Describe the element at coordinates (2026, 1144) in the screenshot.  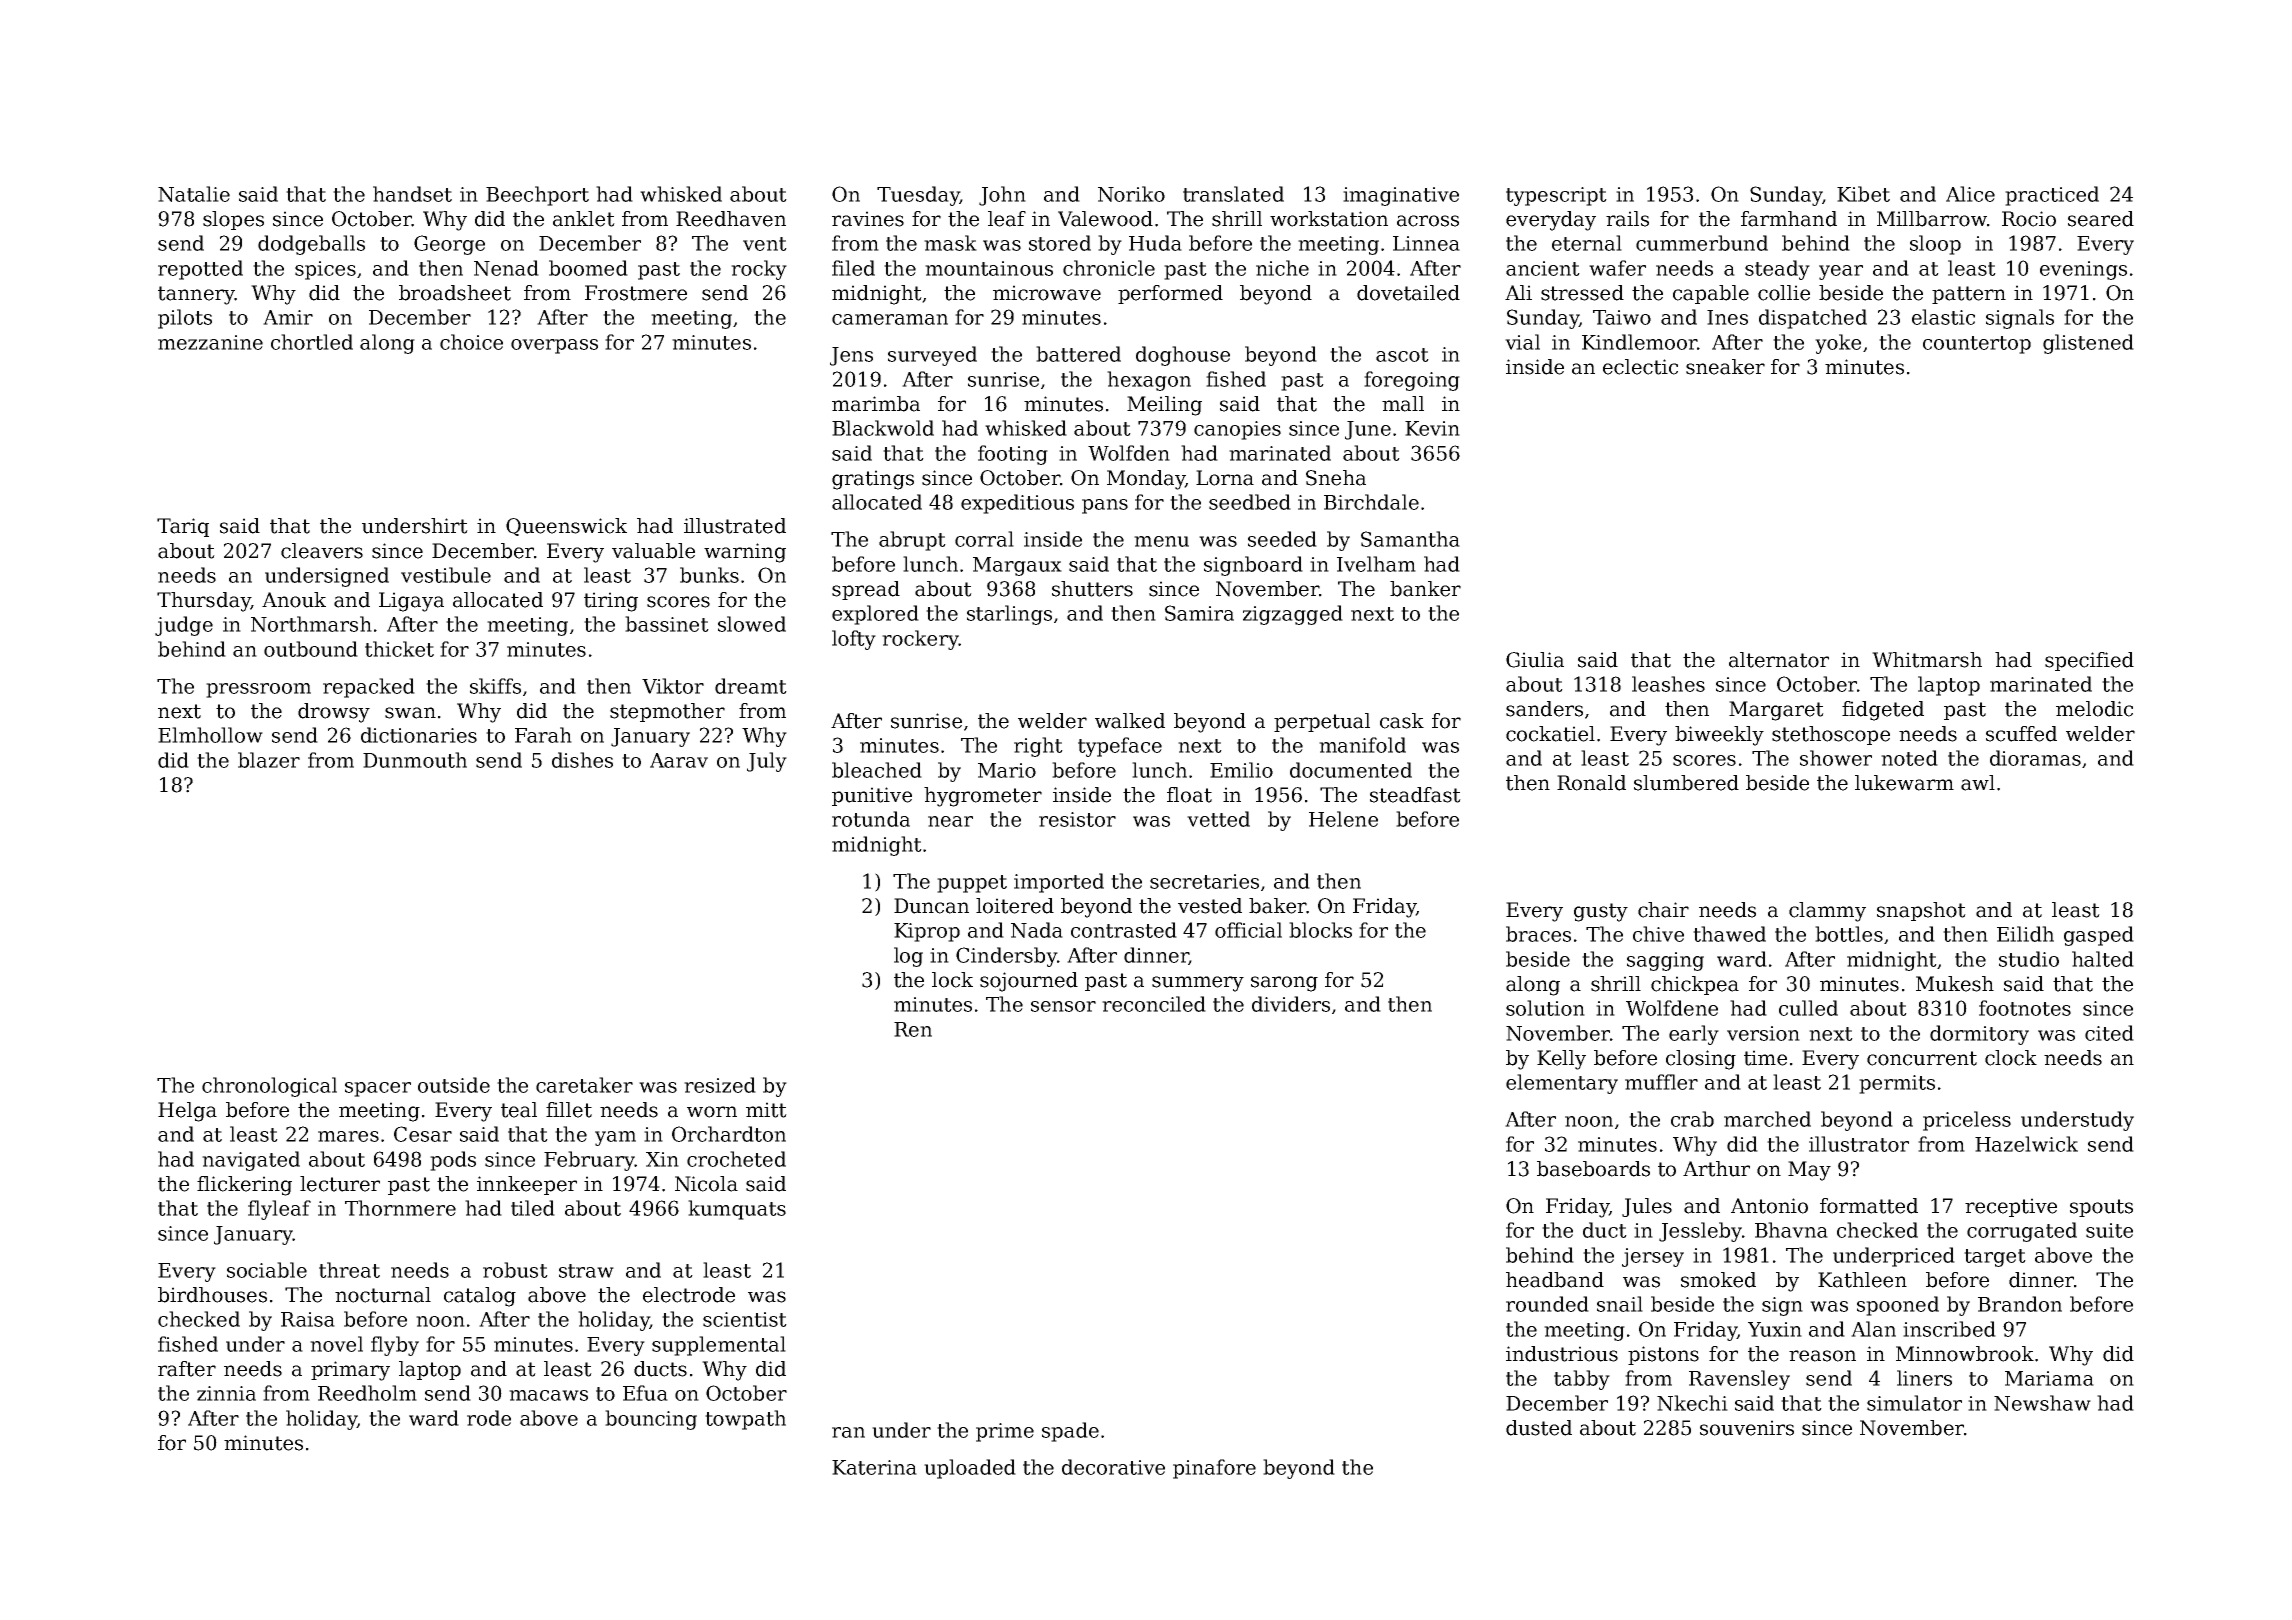
I see `Hazelwick` at that location.
